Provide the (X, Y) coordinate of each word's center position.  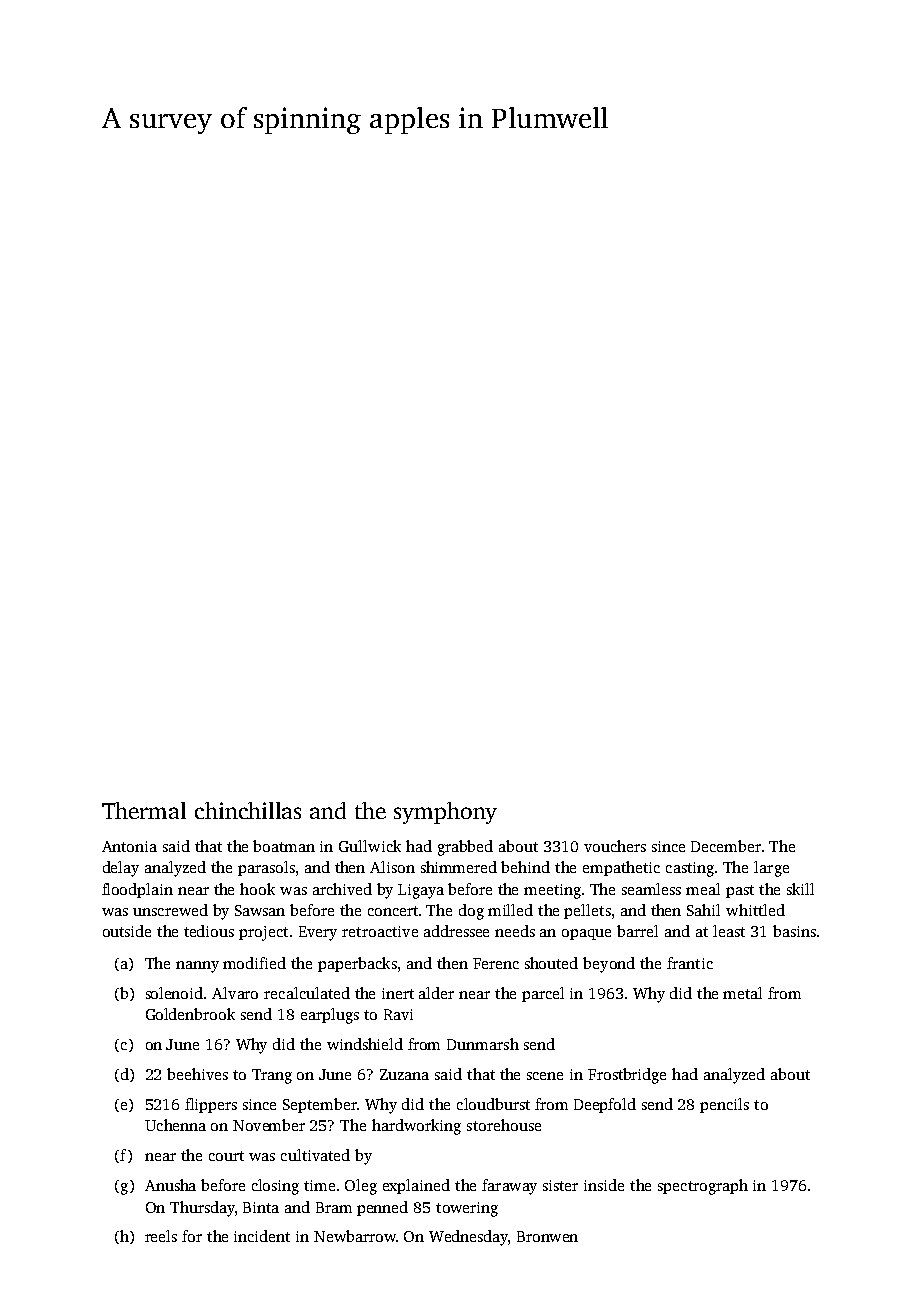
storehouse (504, 1125)
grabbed (465, 848)
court (226, 1156)
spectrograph (703, 1187)
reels (161, 1236)
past (740, 891)
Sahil (703, 910)
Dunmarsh (483, 1044)
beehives (197, 1074)
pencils (724, 1105)
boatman (284, 846)
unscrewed (170, 910)
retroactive (380, 931)
